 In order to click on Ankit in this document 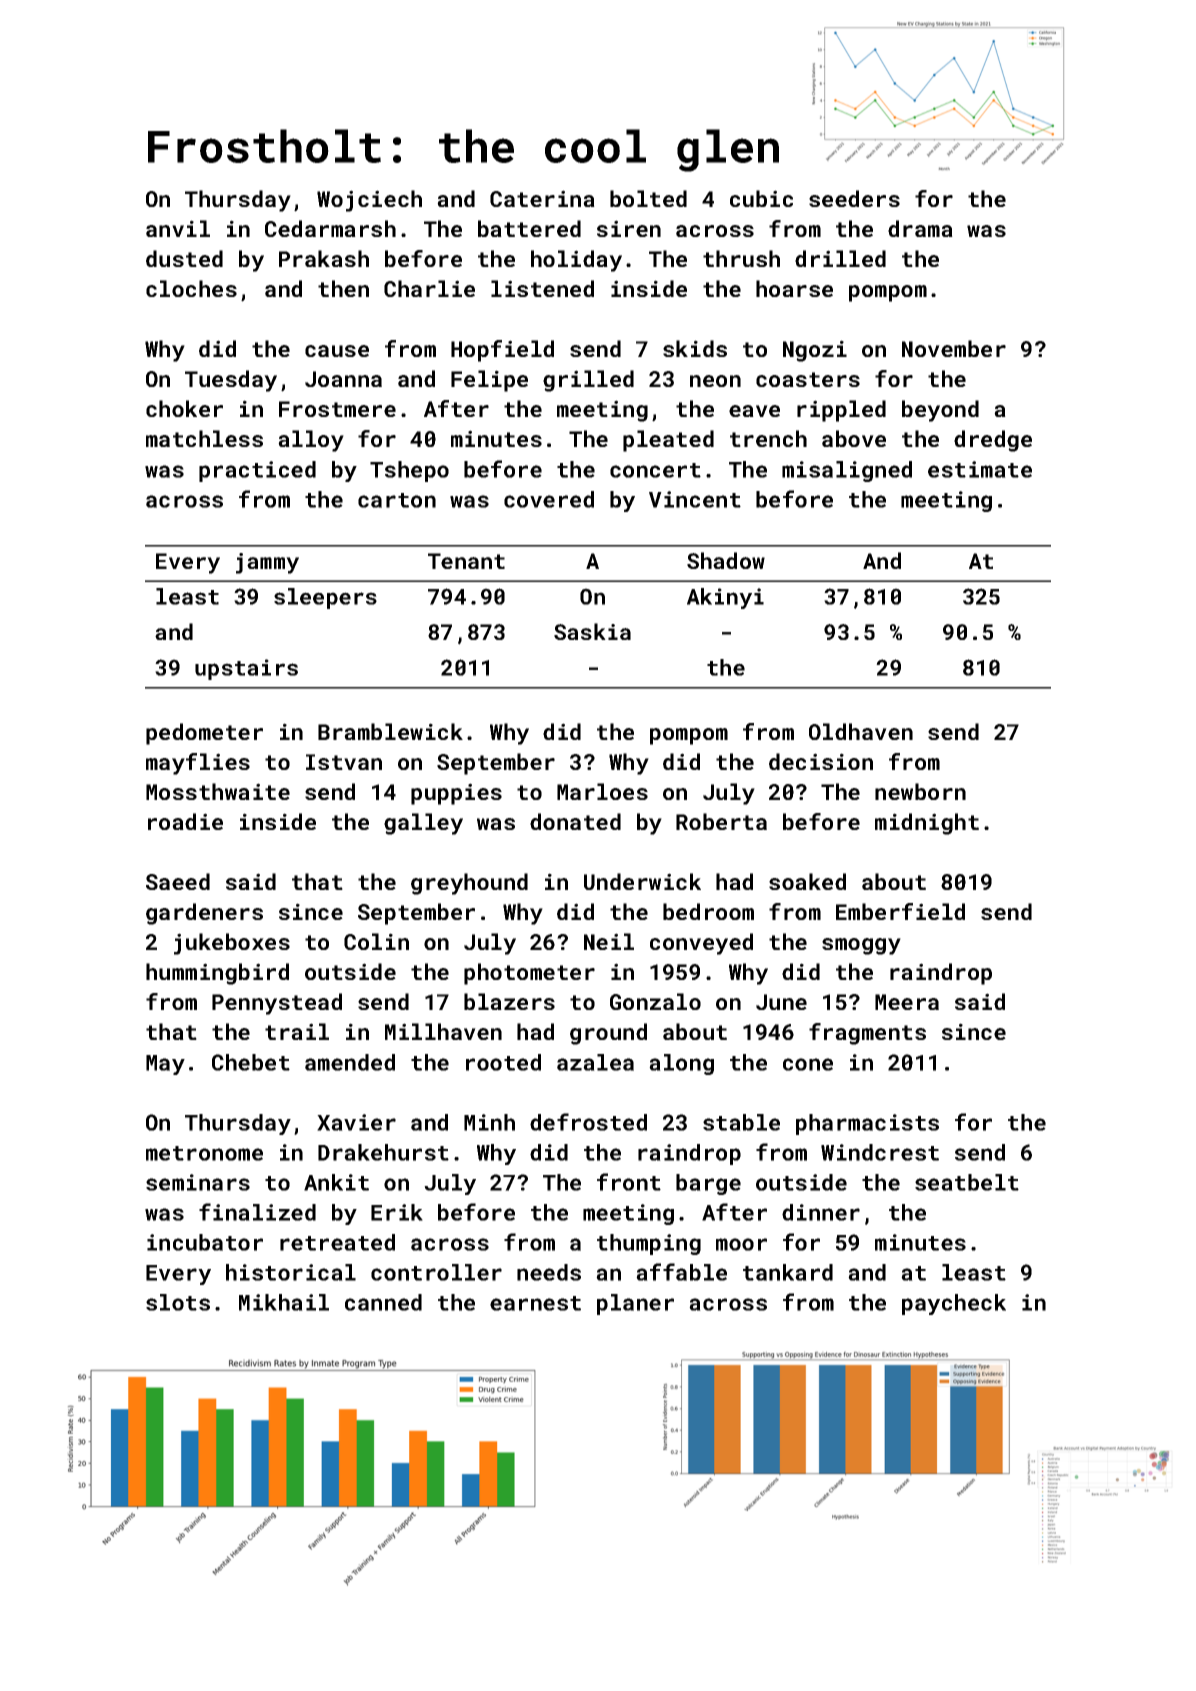, I will do `click(336, 1182)`.
